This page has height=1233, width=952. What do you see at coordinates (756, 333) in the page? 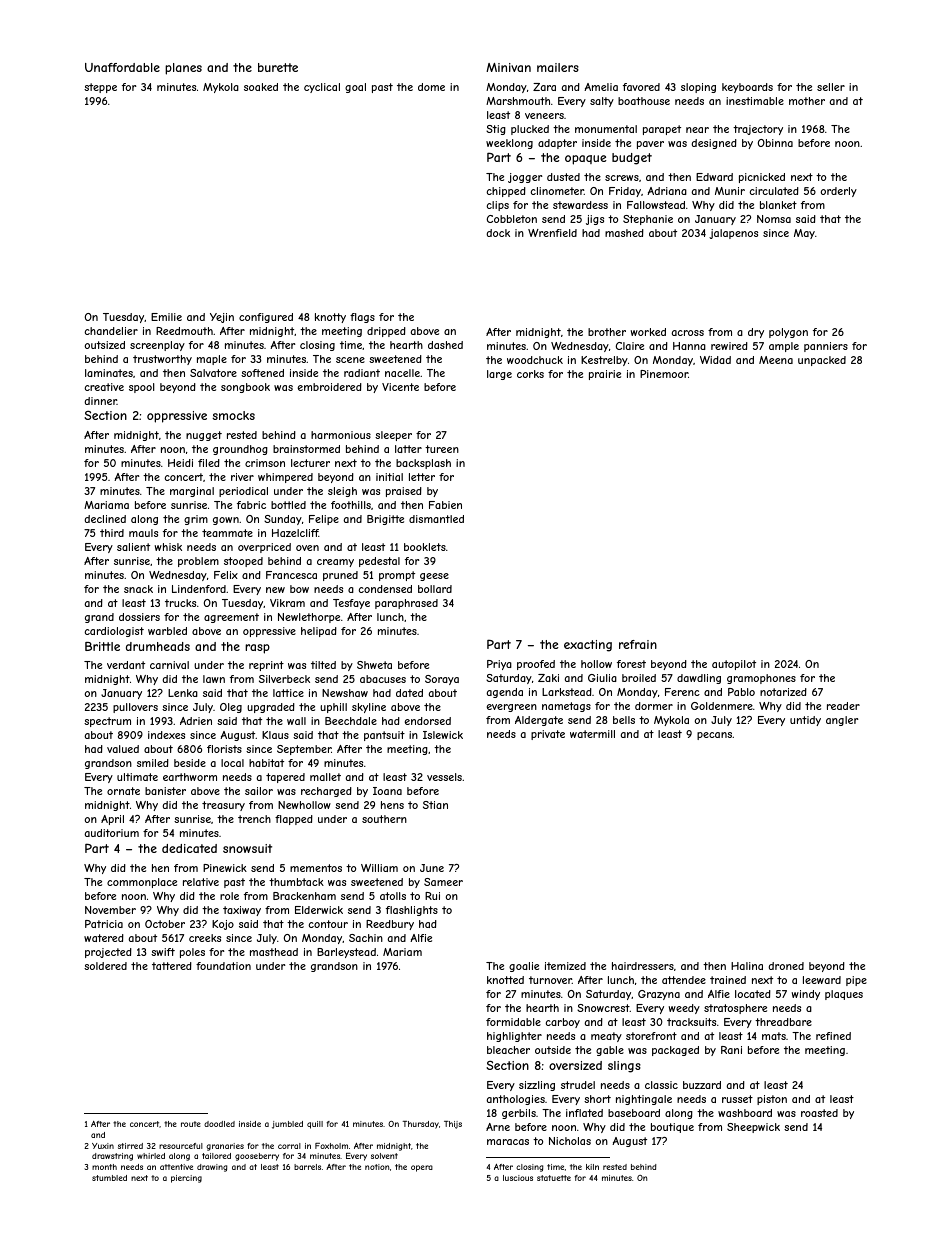
I see `dry` at bounding box center [756, 333].
